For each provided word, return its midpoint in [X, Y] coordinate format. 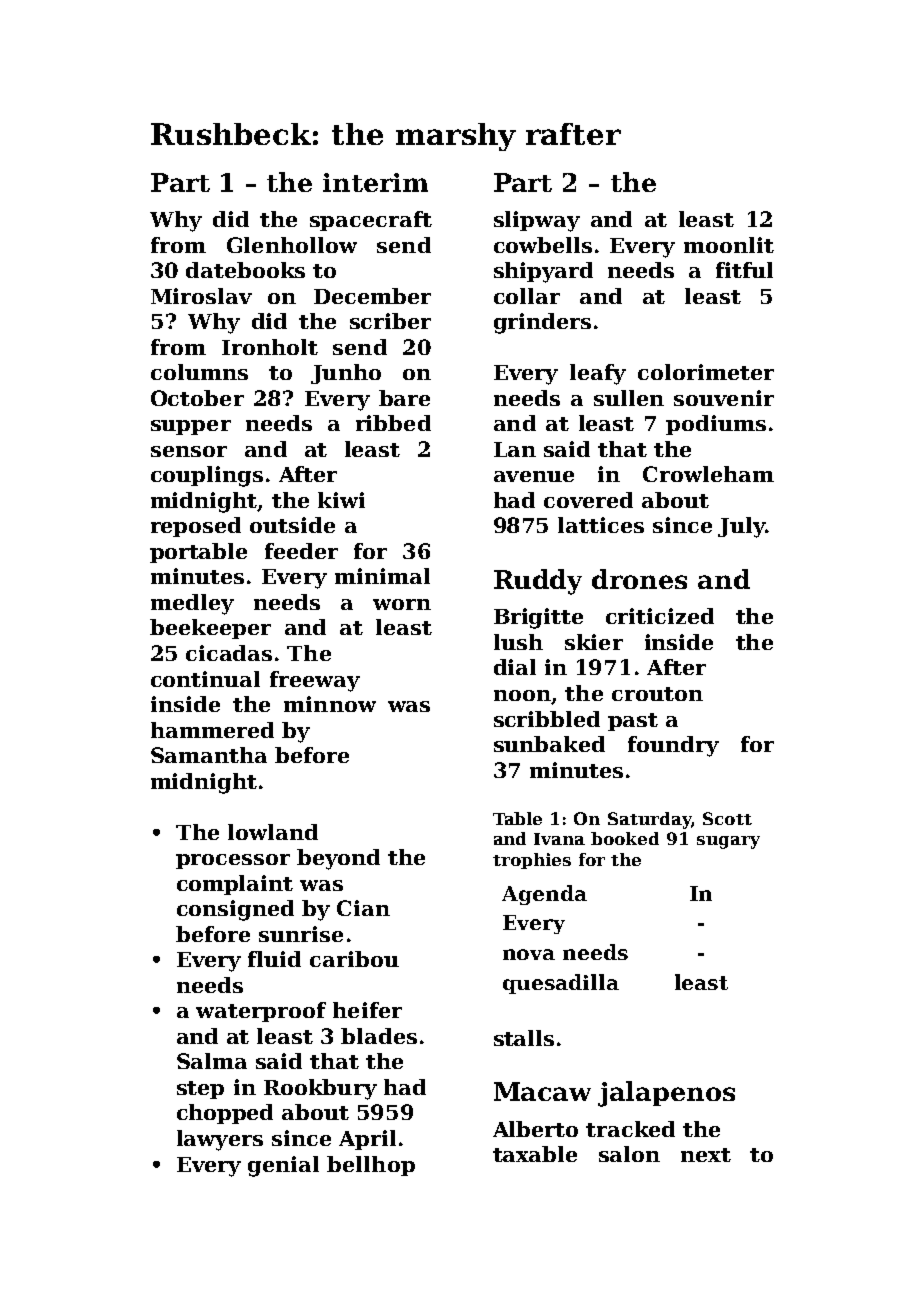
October [197, 398]
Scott [727, 818]
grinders [542, 323]
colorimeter [706, 372]
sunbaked [549, 744]
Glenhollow [292, 245]
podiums [716, 425]
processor [233, 861]
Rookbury [320, 1089]
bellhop [371, 1166]
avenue [534, 476]
